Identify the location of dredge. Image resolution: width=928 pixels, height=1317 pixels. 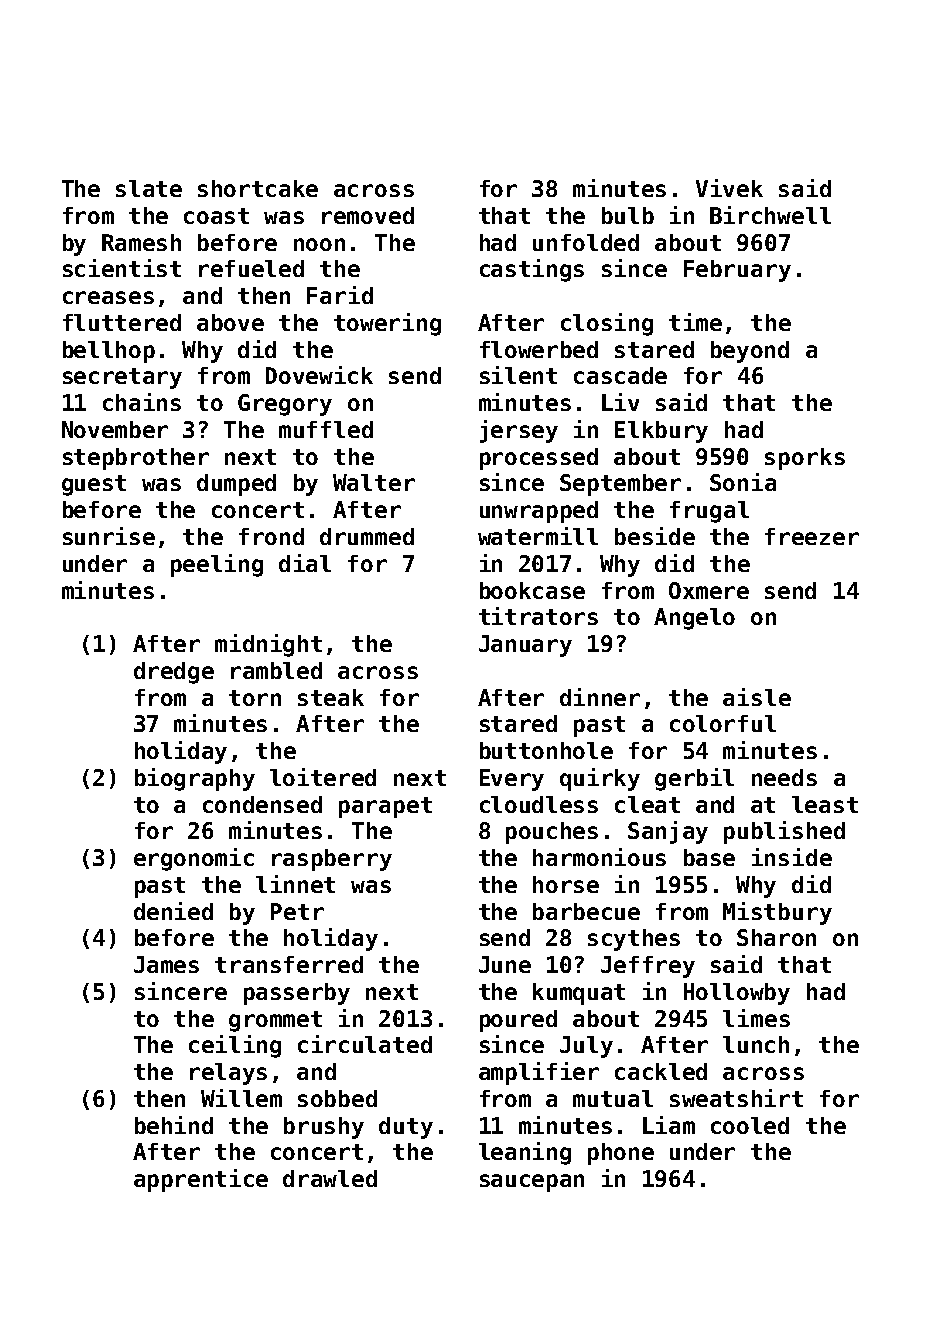
(174, 673).
